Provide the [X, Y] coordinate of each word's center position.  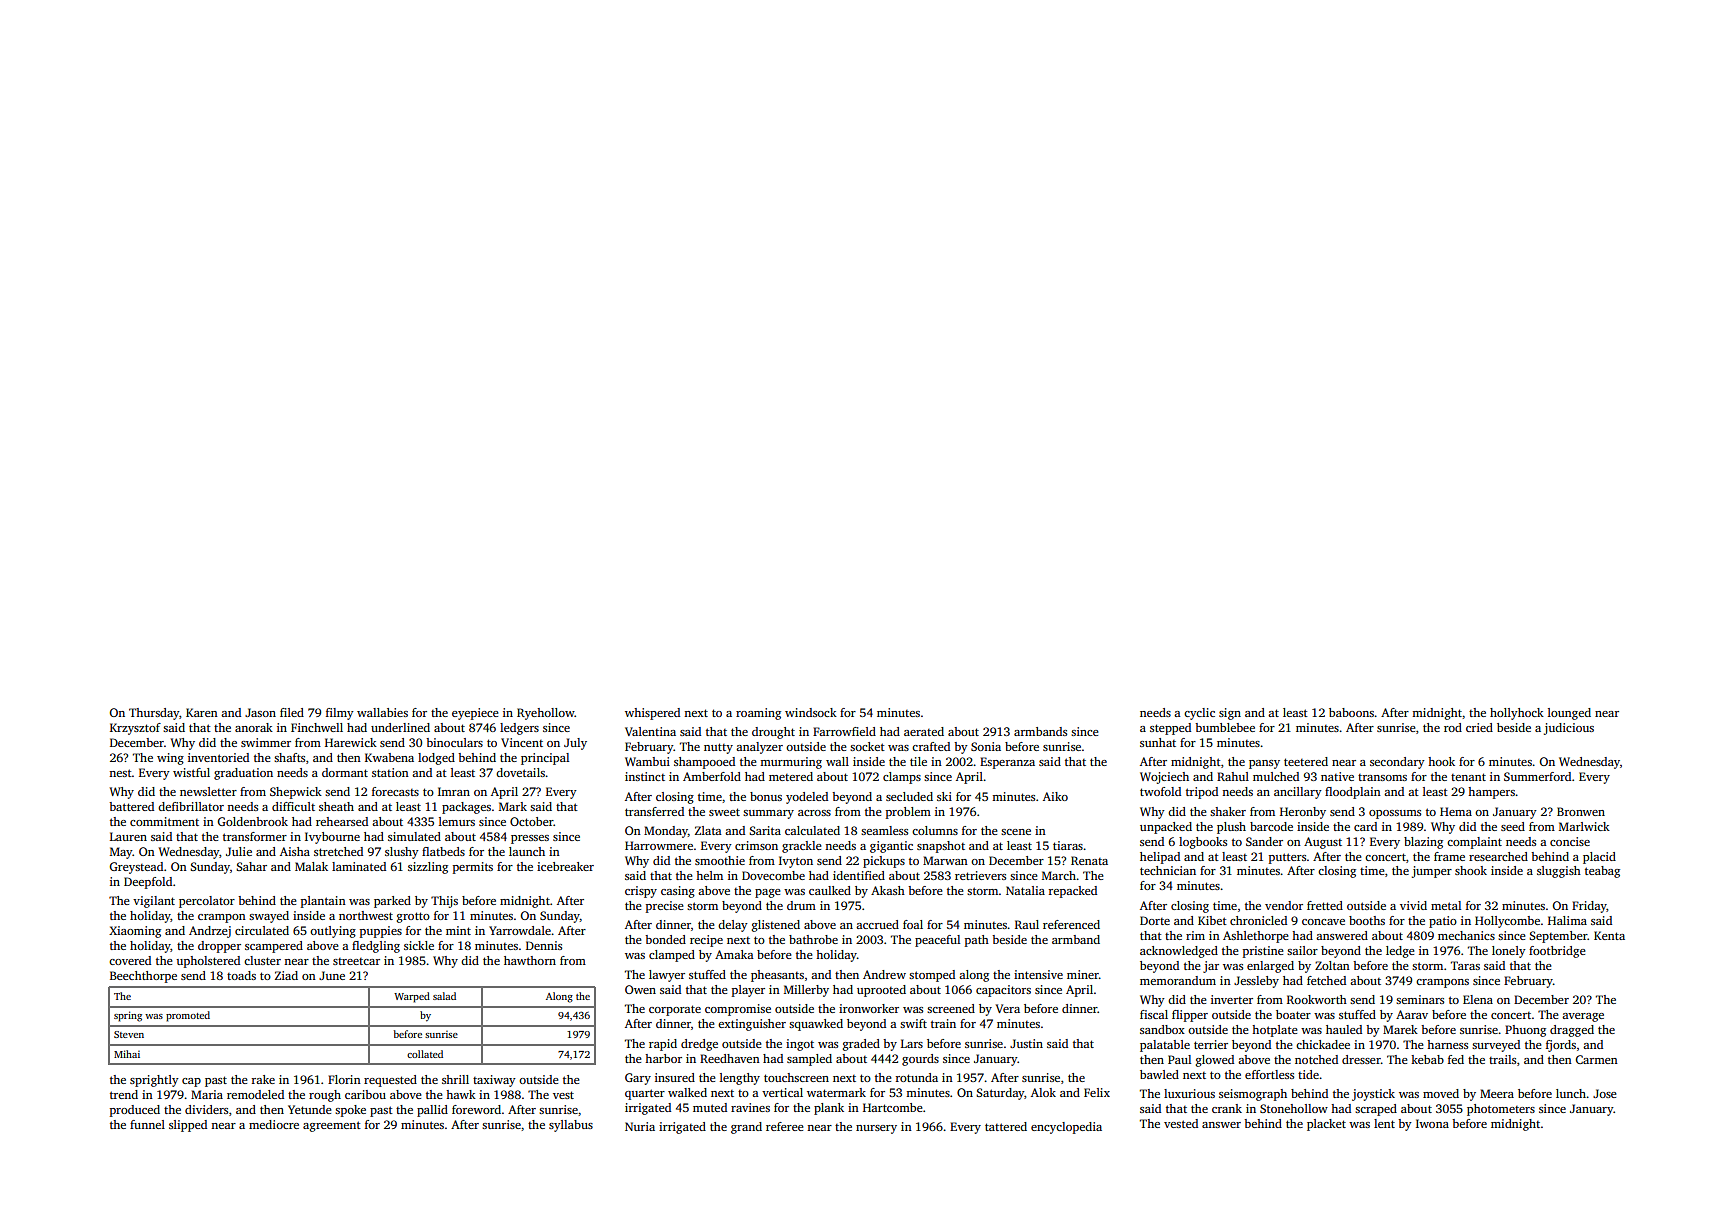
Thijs [444, 902]
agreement [332, 1126]
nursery [876, 1129]
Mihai [127, 1054]
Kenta [1609, 935]
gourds [920, 1060]
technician [1168, 870]
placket [1326, 1125]
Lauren [128, 836]
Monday [666, 832]
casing [678, 892]
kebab [1427, 1059]
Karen [202, 712]
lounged [1569, 714]
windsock [811, 712]
